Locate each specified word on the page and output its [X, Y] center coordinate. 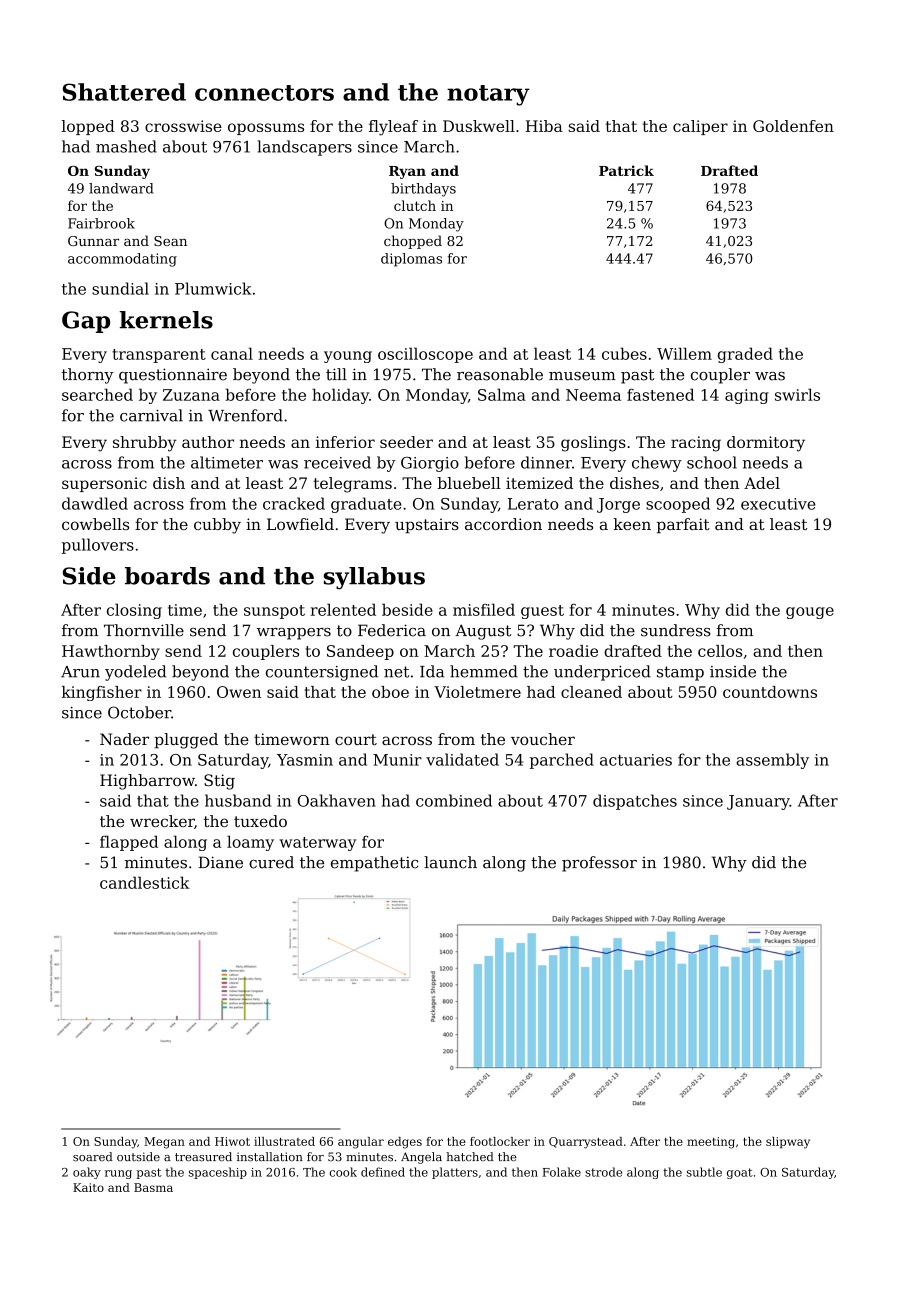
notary [488, 95]
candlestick [145, 882]
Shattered [124, 92]
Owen [239, 692]
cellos [720, 651]
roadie [573, 651]
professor [599, 864]
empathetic [374, 864]
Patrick [626, 170]
